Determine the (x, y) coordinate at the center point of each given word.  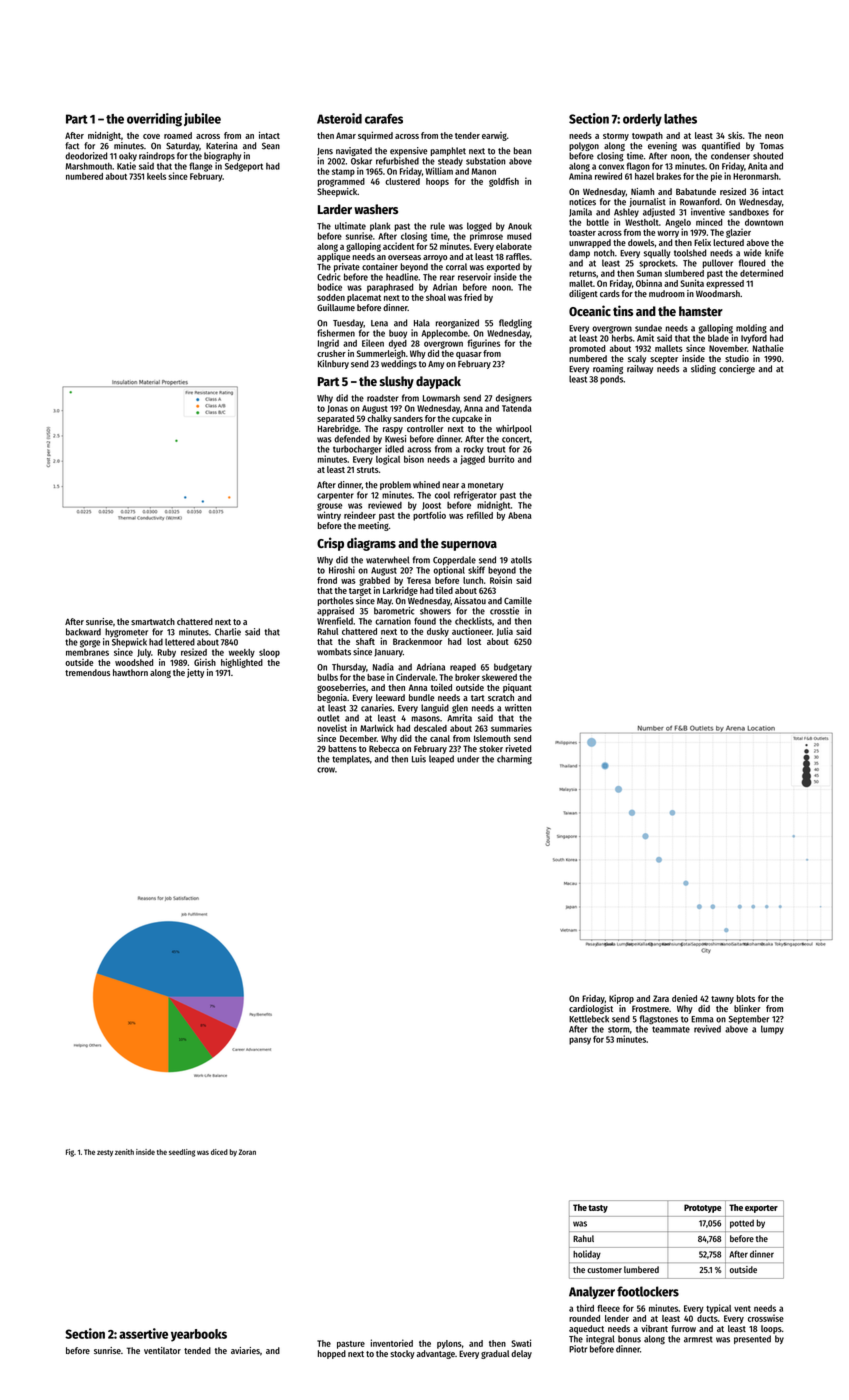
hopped (332, 1354)
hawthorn (130, 672)
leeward (390, 697)
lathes (680, 119)
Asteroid (339, 118)
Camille (518, 601)
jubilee (202, 119)
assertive (143, 1333)
